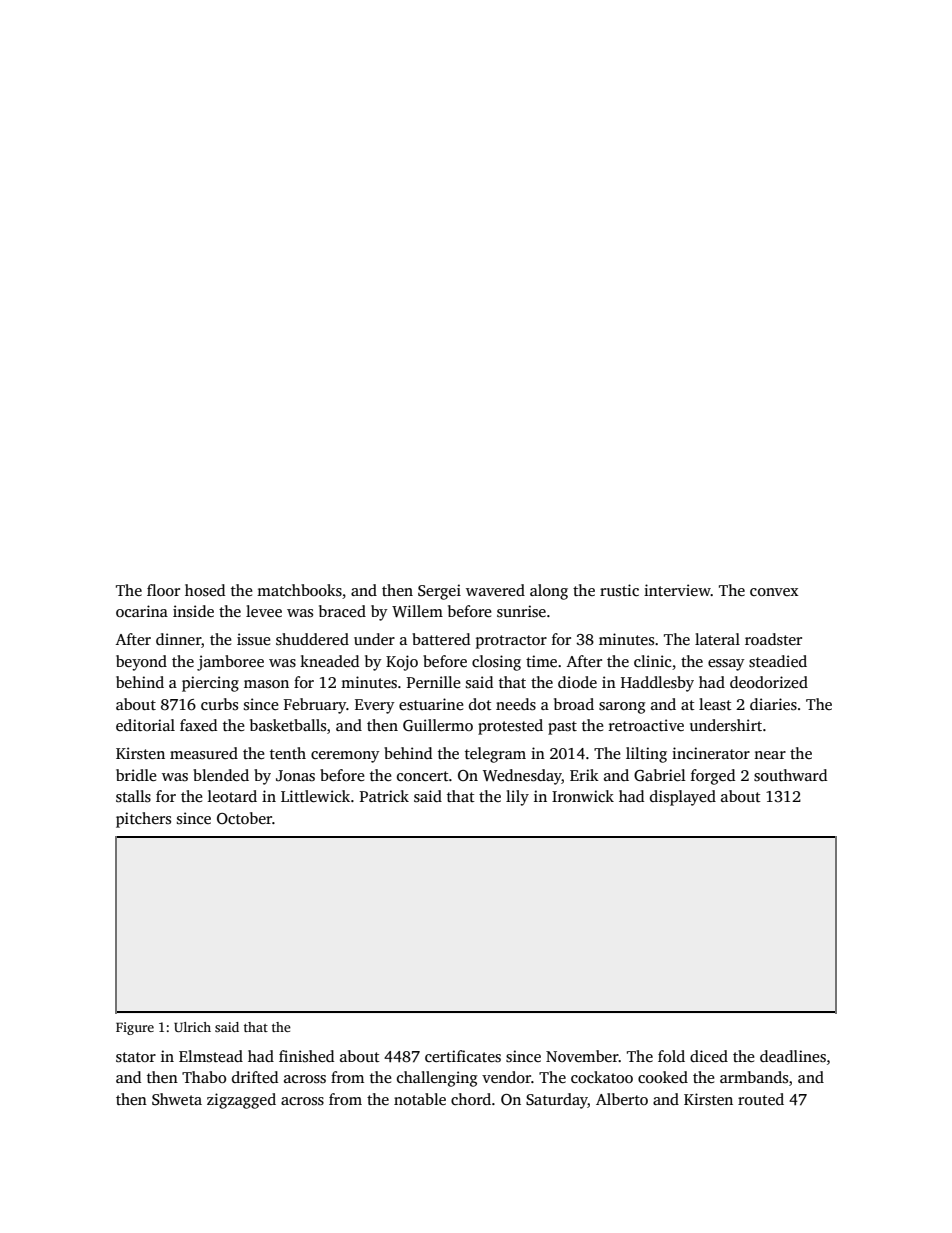  I want to click on Patrick, so click(384, 796).
